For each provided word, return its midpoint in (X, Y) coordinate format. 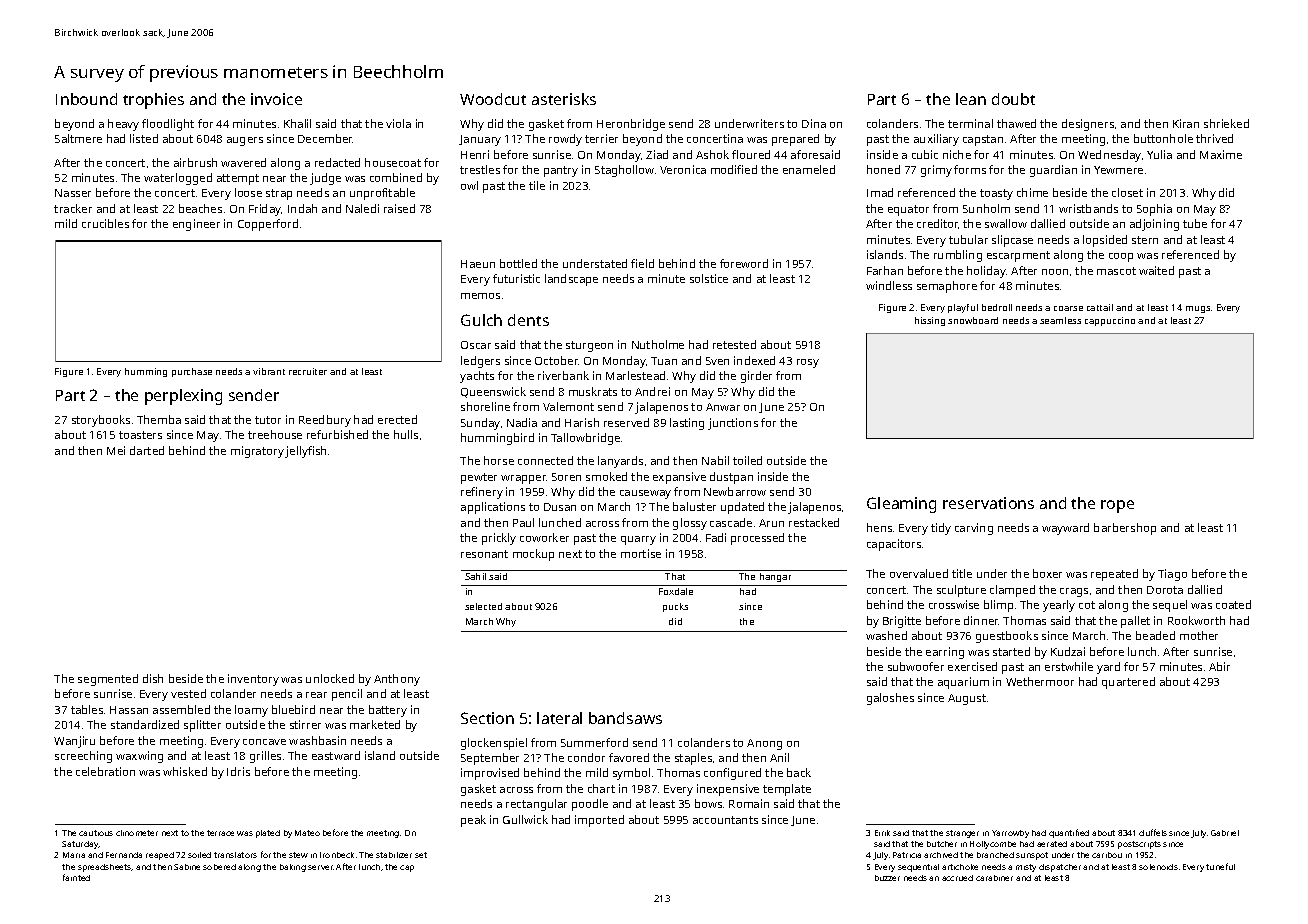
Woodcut (493, 99)
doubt (1013, 99)
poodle (590, 805)
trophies (153, 101)
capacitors (894, 545)
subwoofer (916, 666)
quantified (1069, 833)
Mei (116, 450)
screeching (83, 757)
